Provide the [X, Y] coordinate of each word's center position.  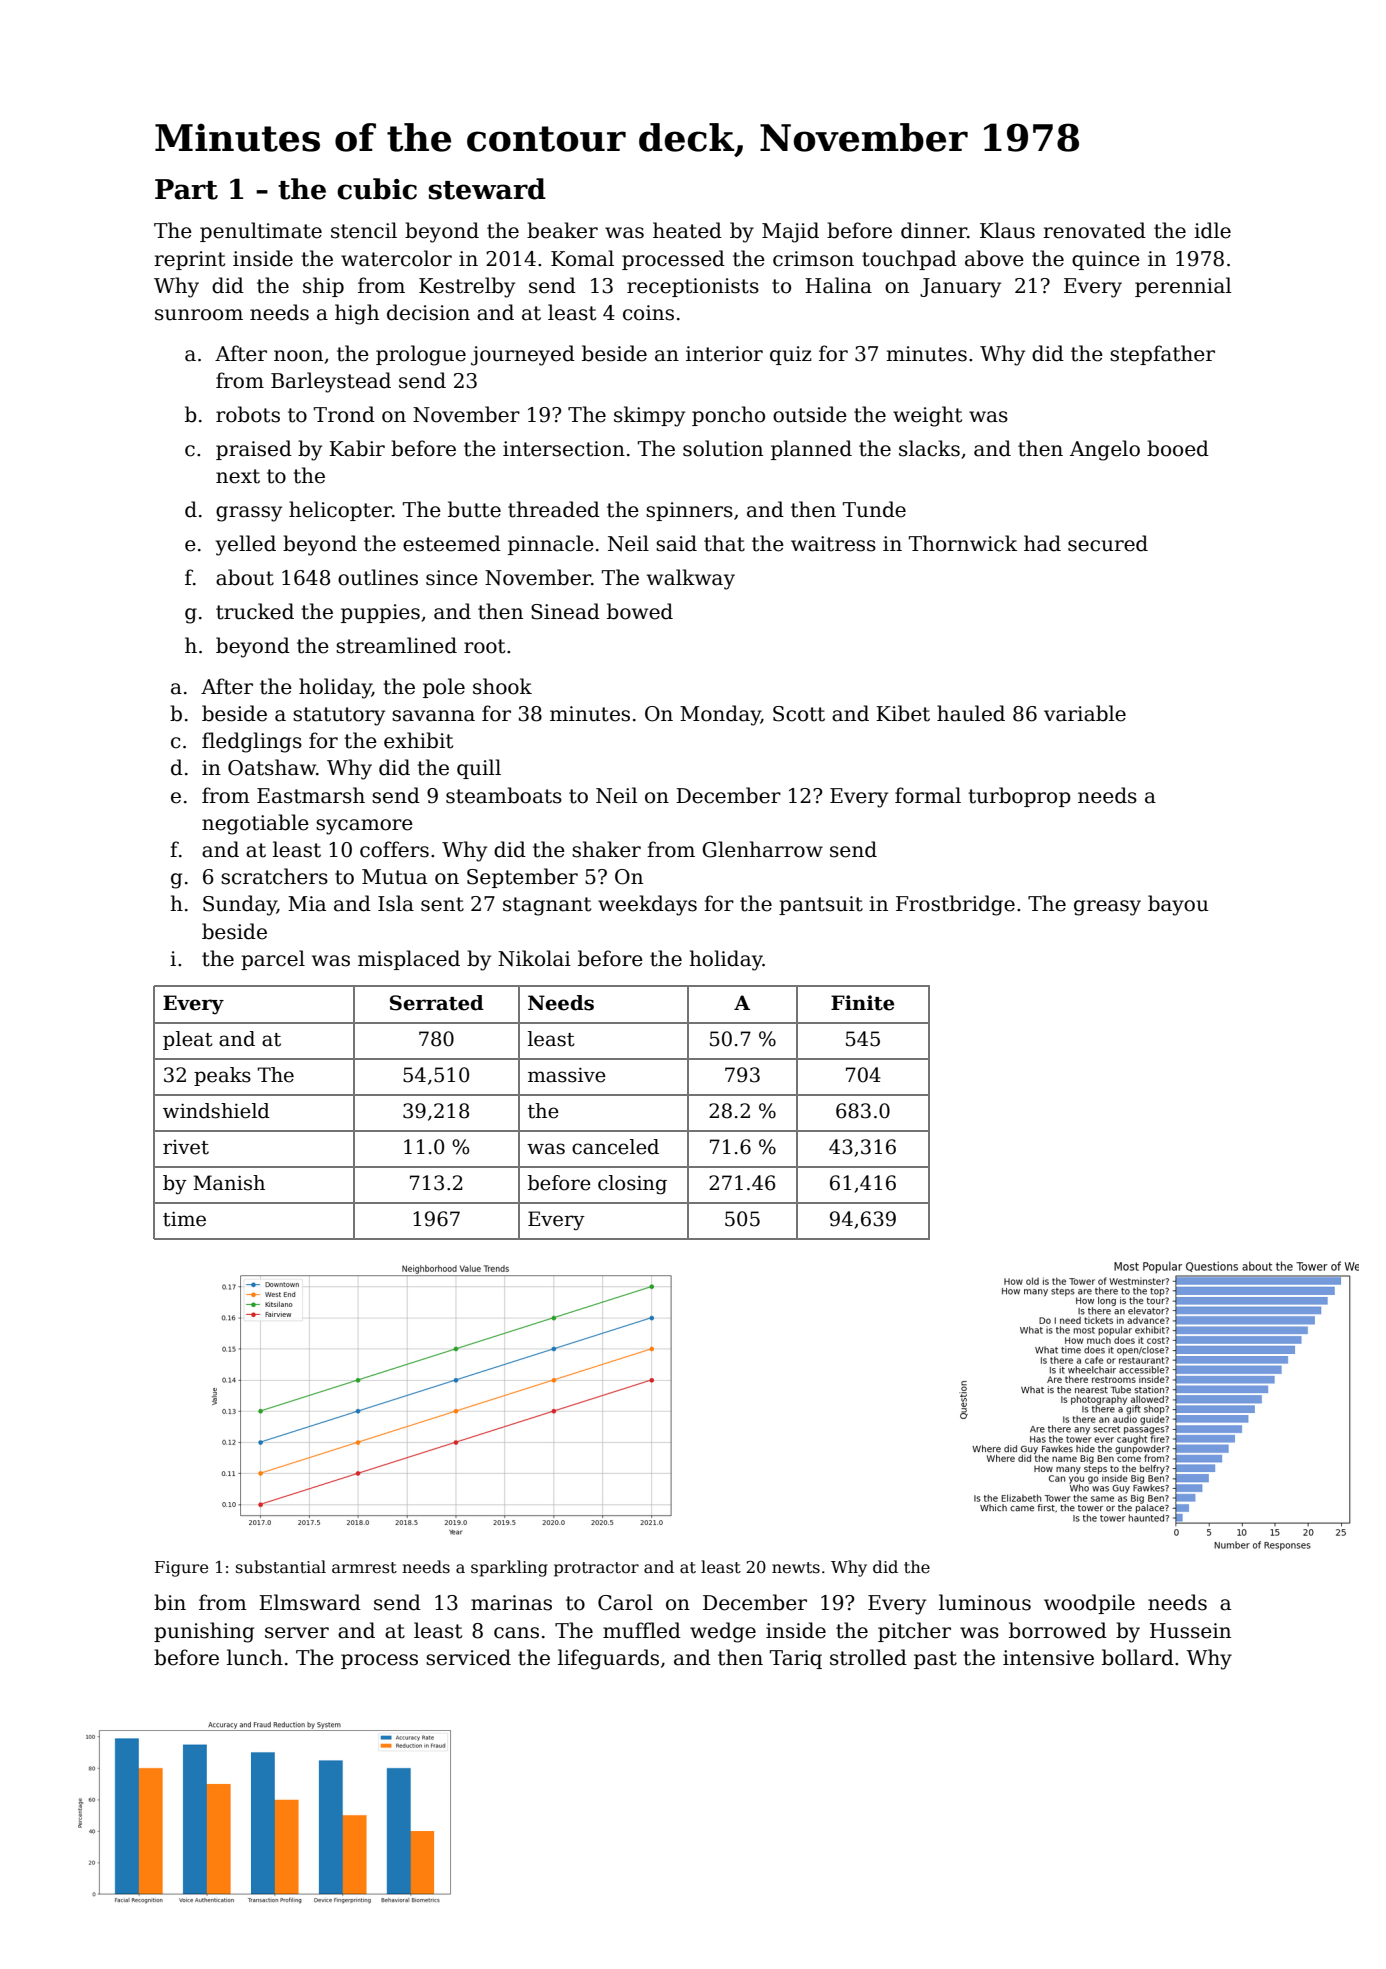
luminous [985, 1602]
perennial [1183, 287]
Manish [229, 1183]
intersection [564, 449]
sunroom [199, 315]
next [238, 476]
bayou [1178, 905]
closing [632, 1185]
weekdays [647, 905]
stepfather [1162, 355]
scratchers [274, 876]
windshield [216, 1111]
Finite [862, 1003]
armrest [364, 1567]
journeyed [523, 355]
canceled [615, 1147]
